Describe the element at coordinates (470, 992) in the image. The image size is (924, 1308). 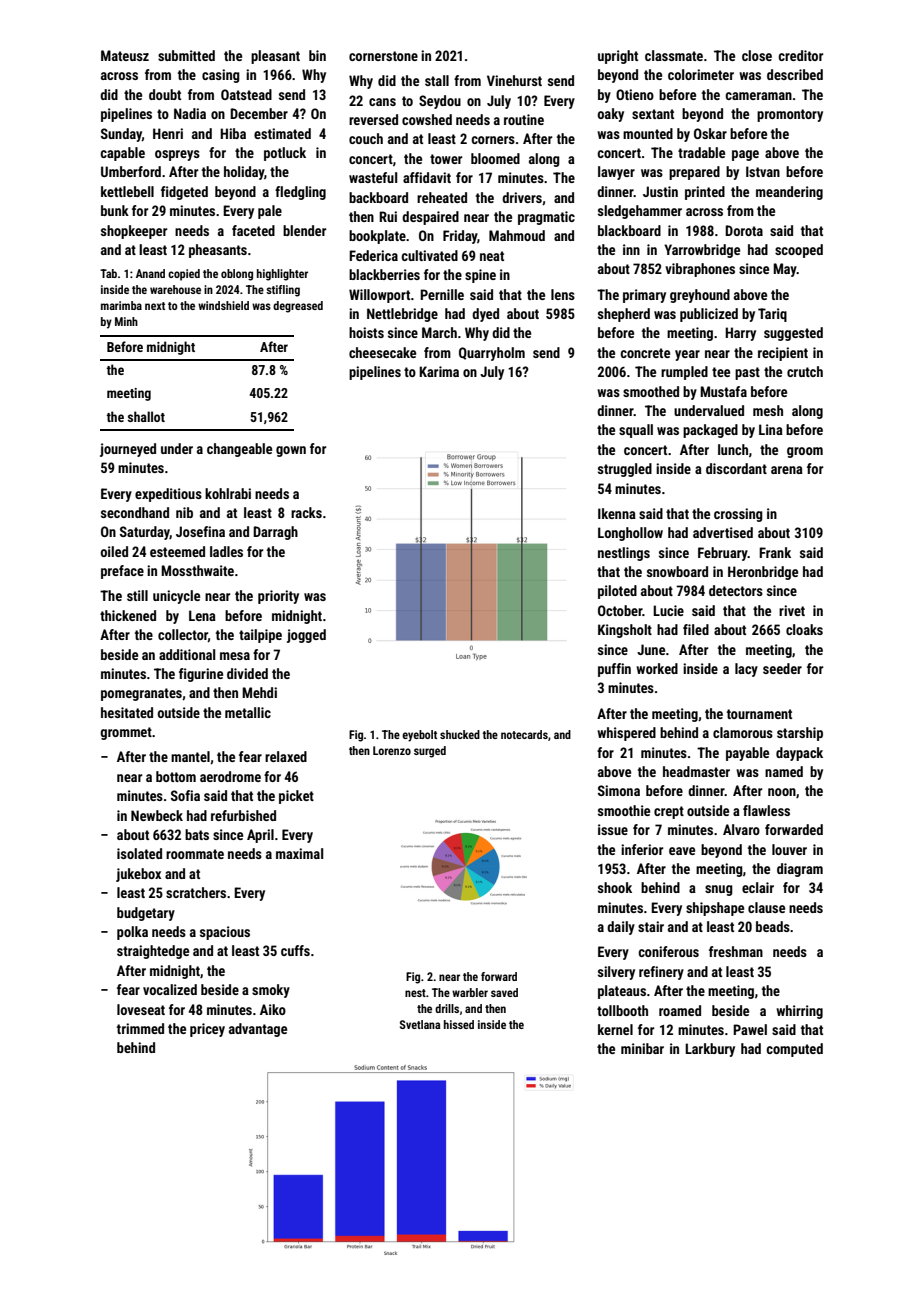
I see `warbler` at that location.
